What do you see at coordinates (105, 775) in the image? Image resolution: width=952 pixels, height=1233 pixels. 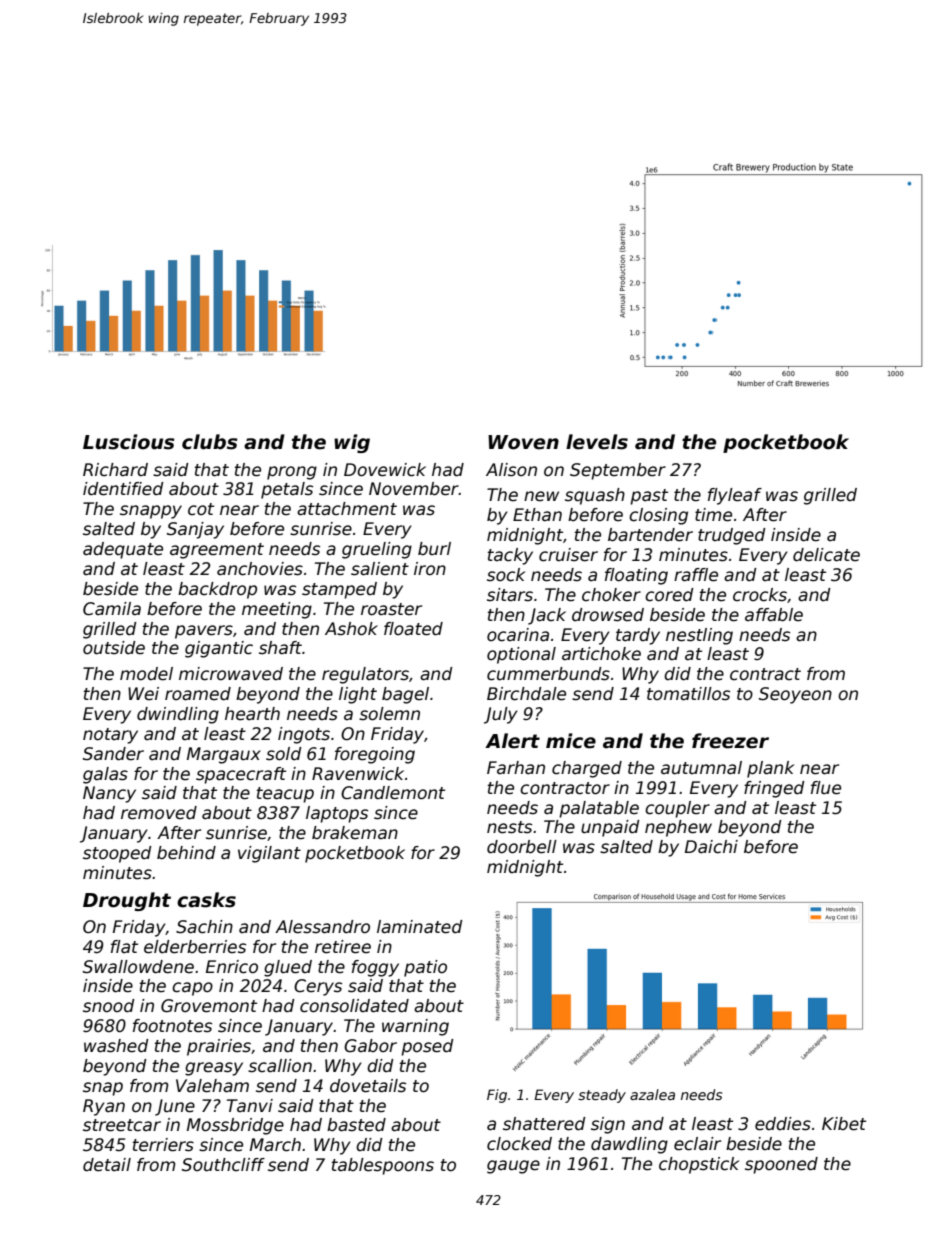 I see `galas` at bounding box center [105, 775].
